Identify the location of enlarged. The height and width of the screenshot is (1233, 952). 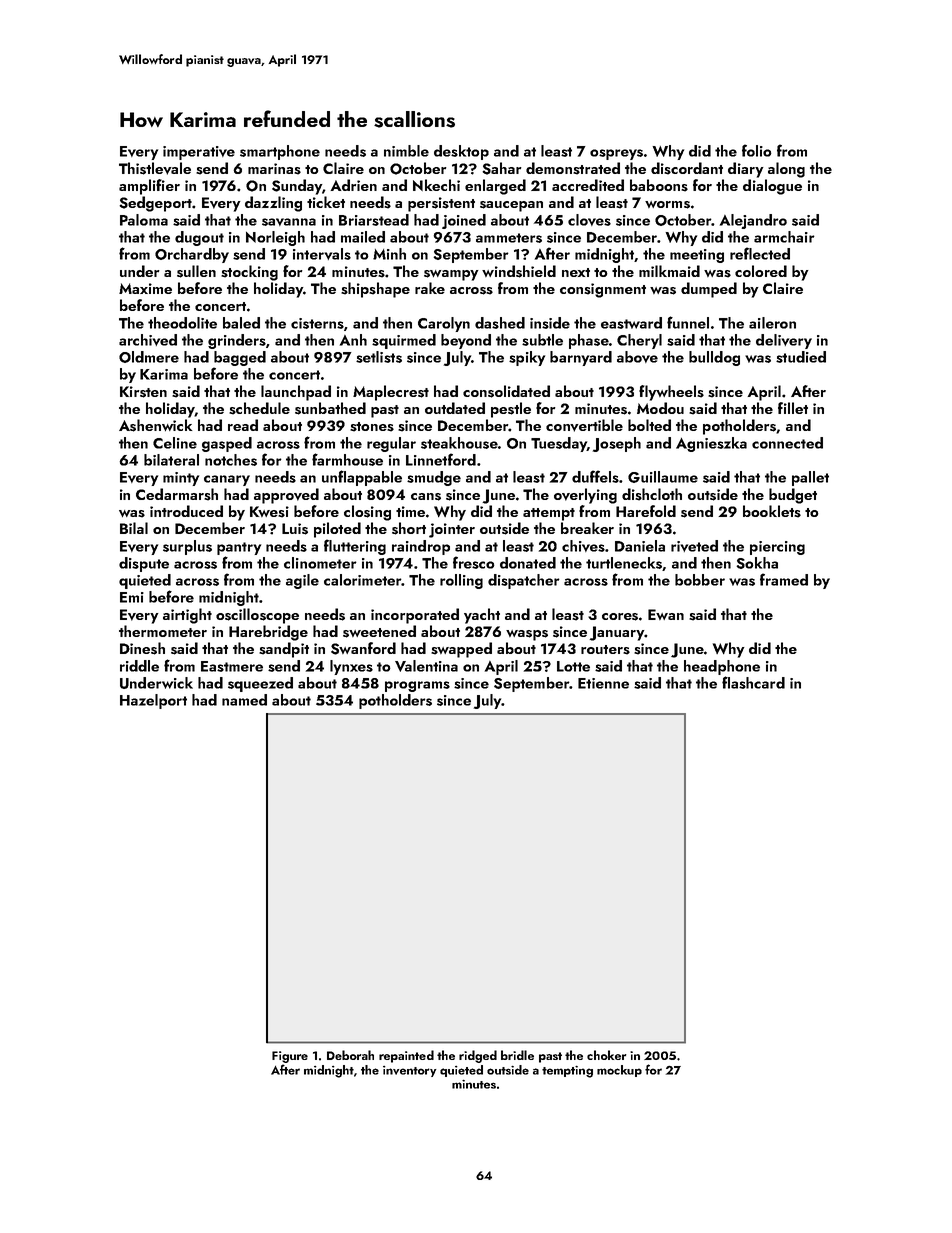
(495, 187).
